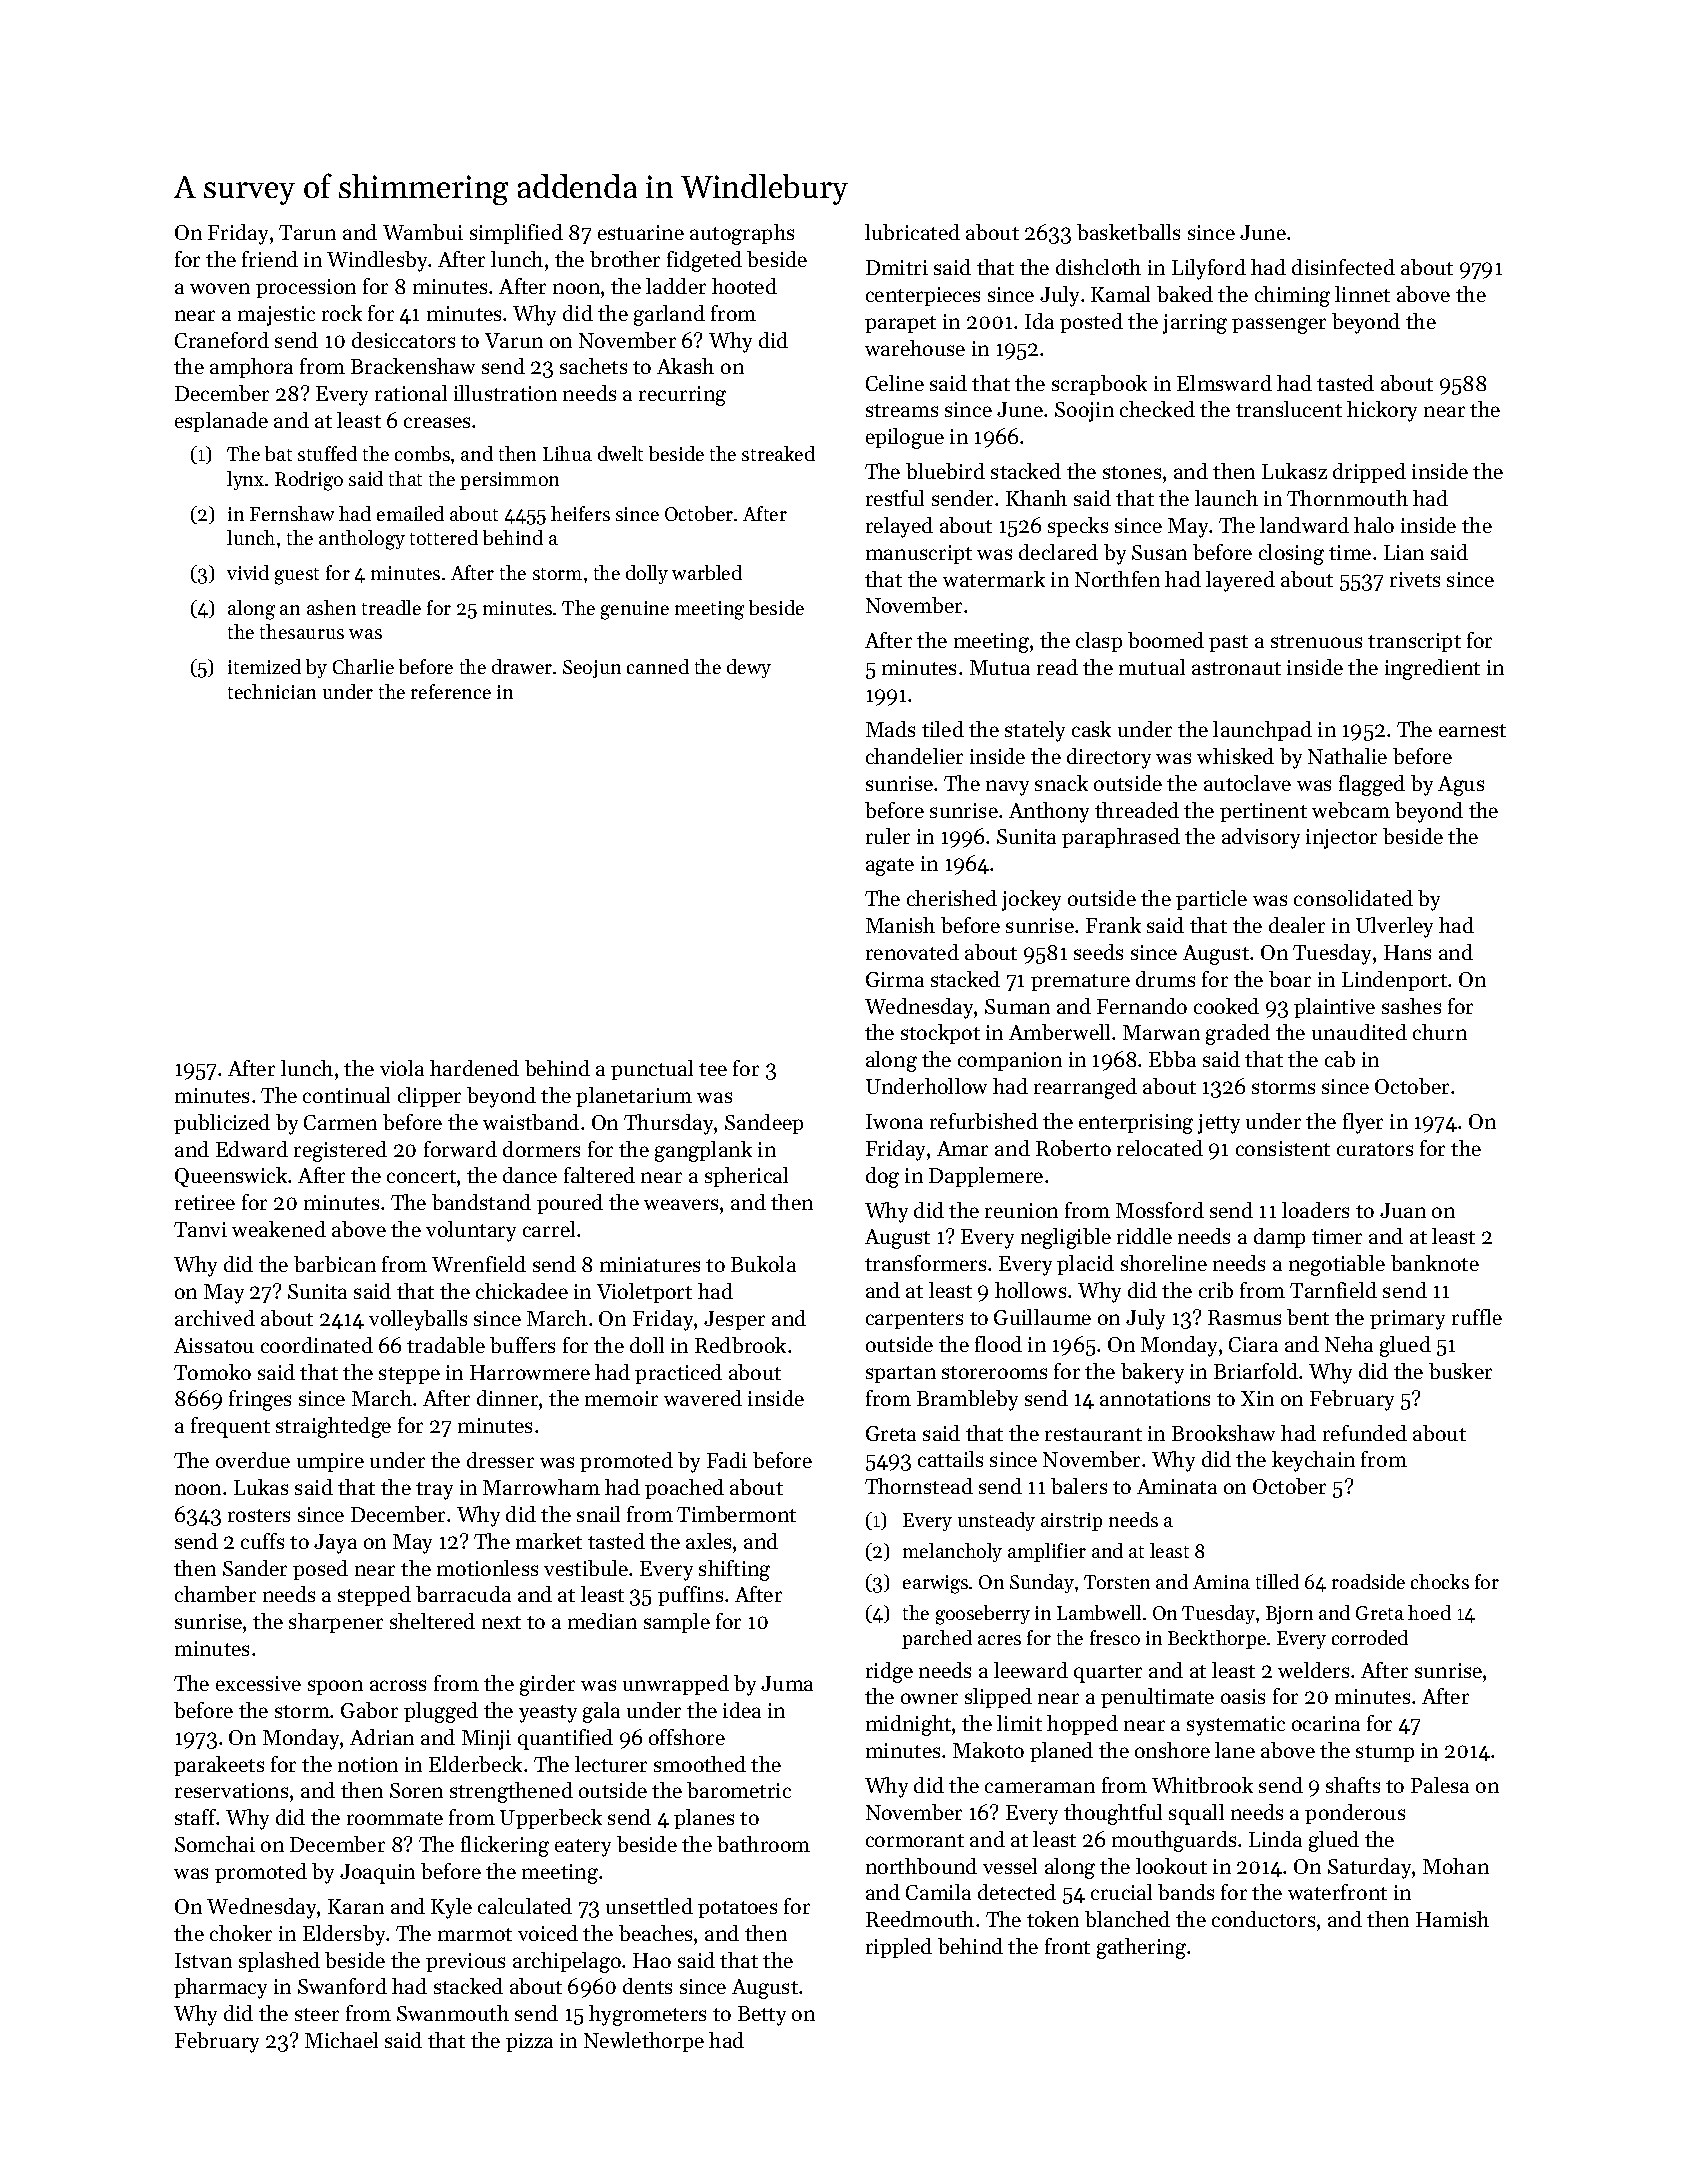  I want to click on stones, so click(1132, 472).
